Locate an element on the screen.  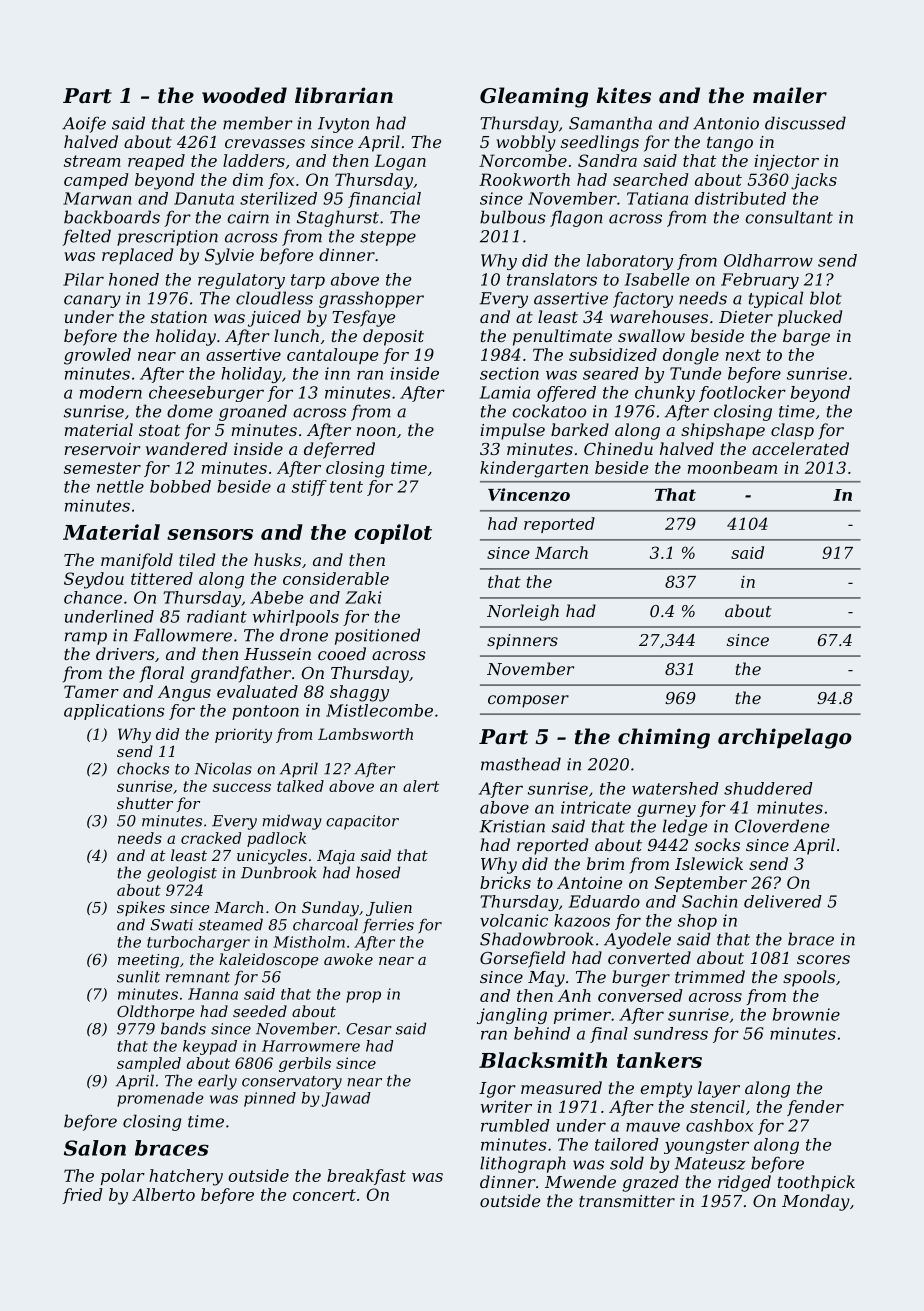
nettle is located at coordinates (120, 486).
